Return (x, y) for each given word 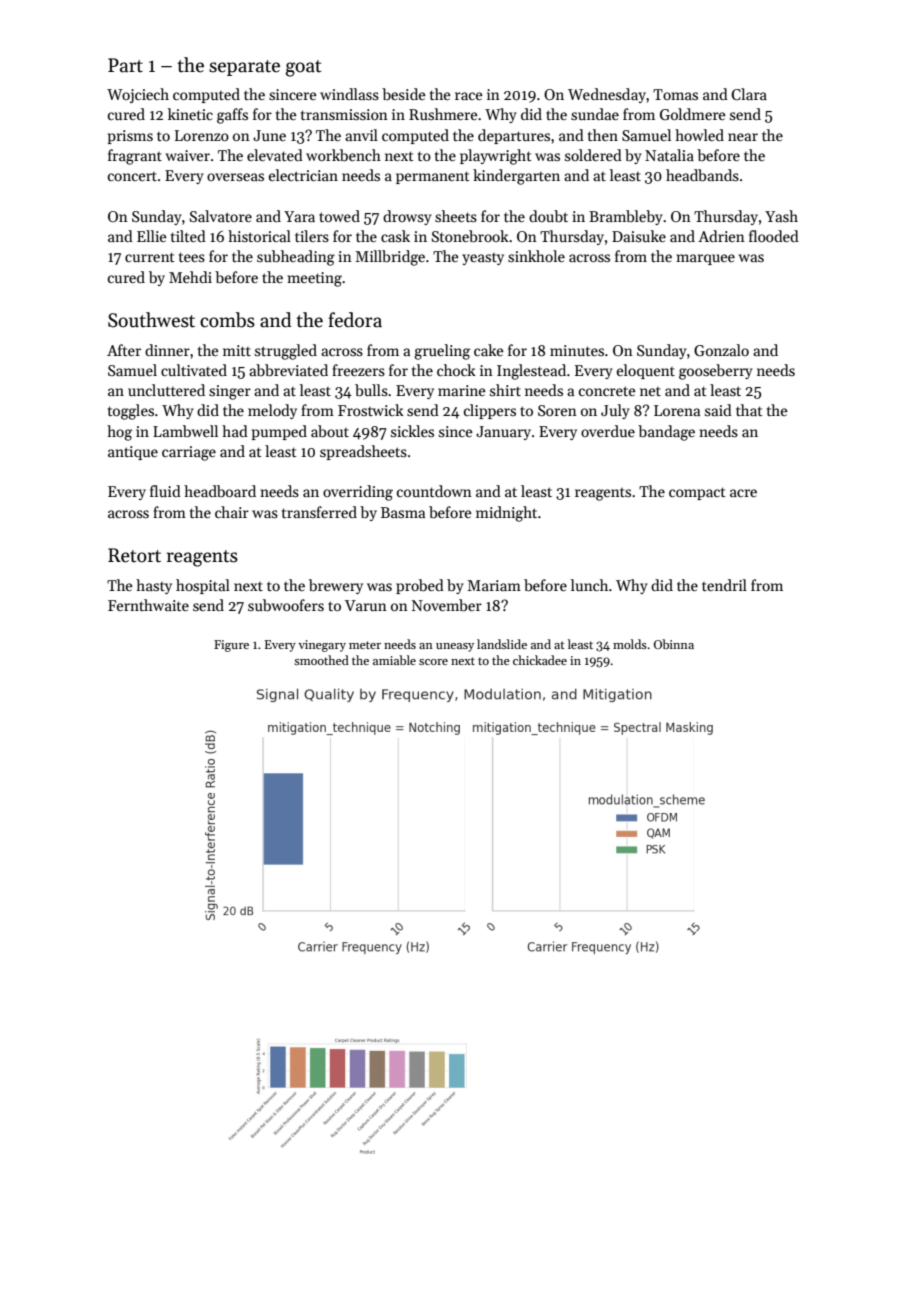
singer (230, 392)
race (469, 96)
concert (132, 176)
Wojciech (138, 95)
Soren (557, 410)
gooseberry (716, 372)
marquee (705, 259)
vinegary (322, 646)
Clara (749, 94)
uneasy (455, 647)
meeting (314, 279)
